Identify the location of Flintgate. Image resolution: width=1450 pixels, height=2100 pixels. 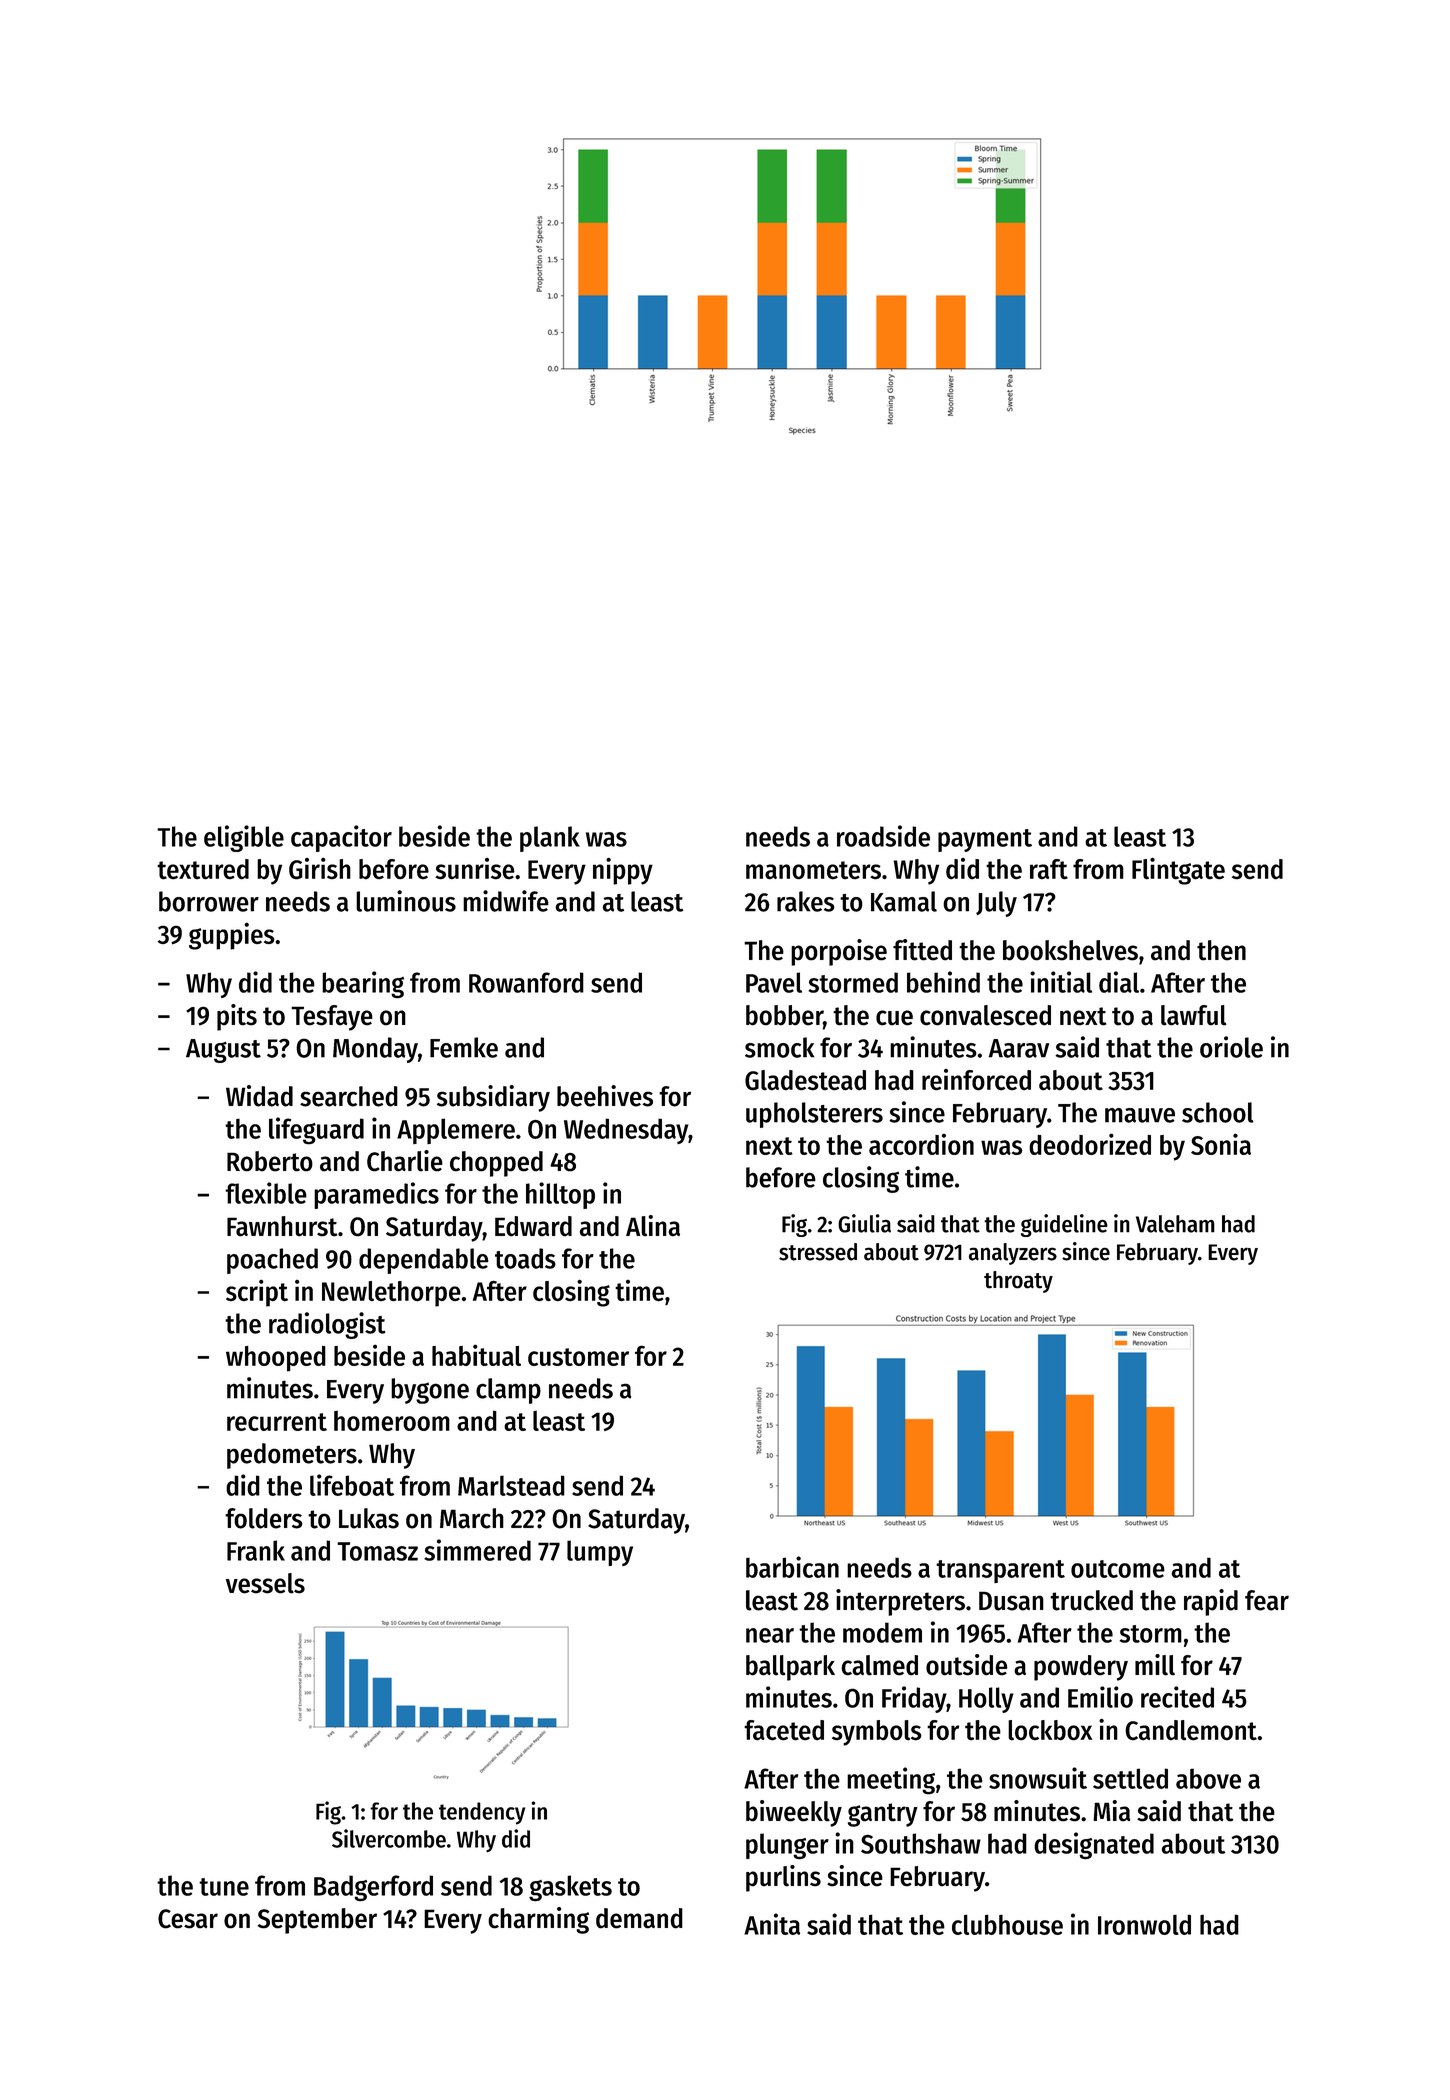
(1178, 871).
